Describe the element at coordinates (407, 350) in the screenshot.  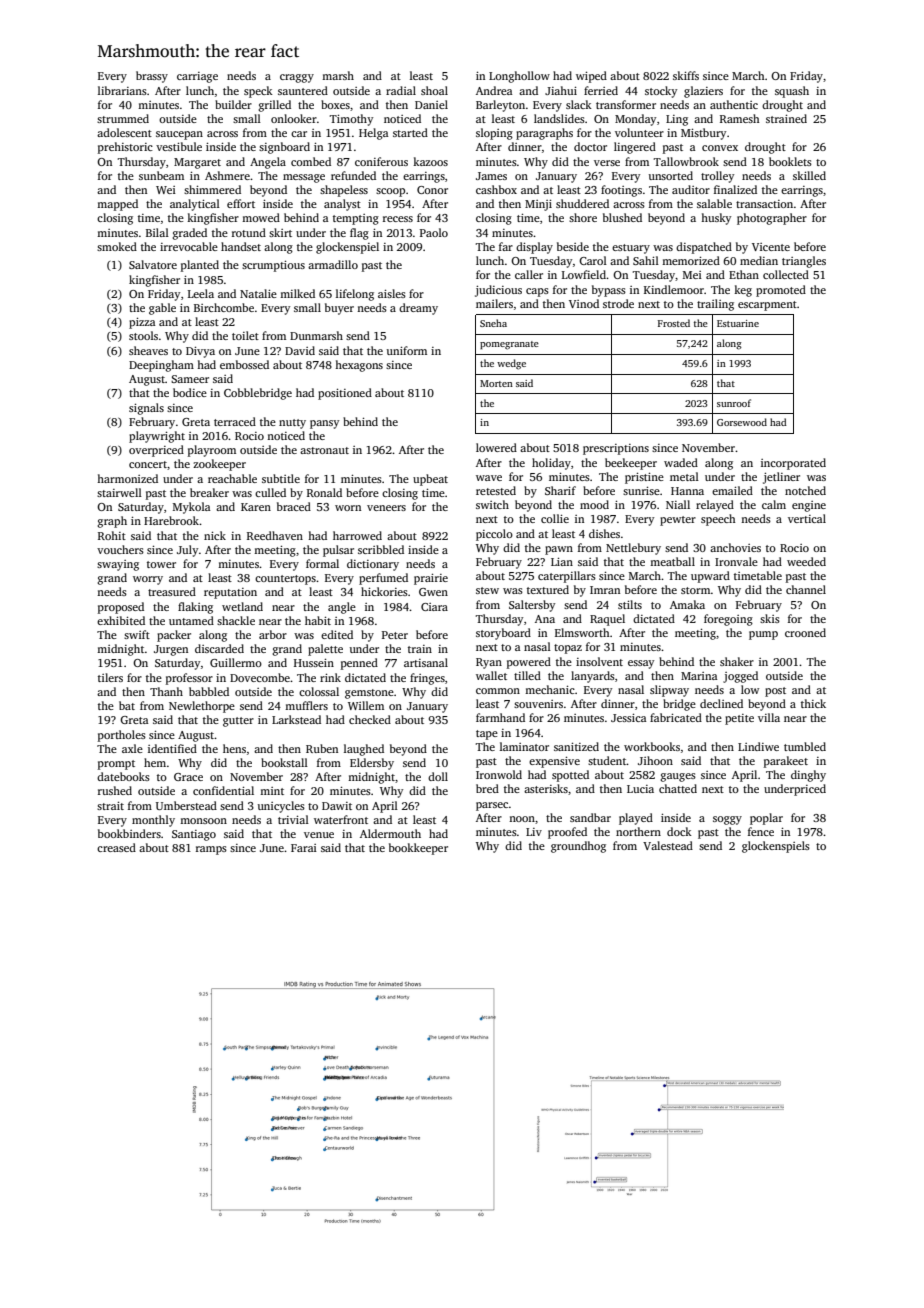
I see `uniform` at that location.
